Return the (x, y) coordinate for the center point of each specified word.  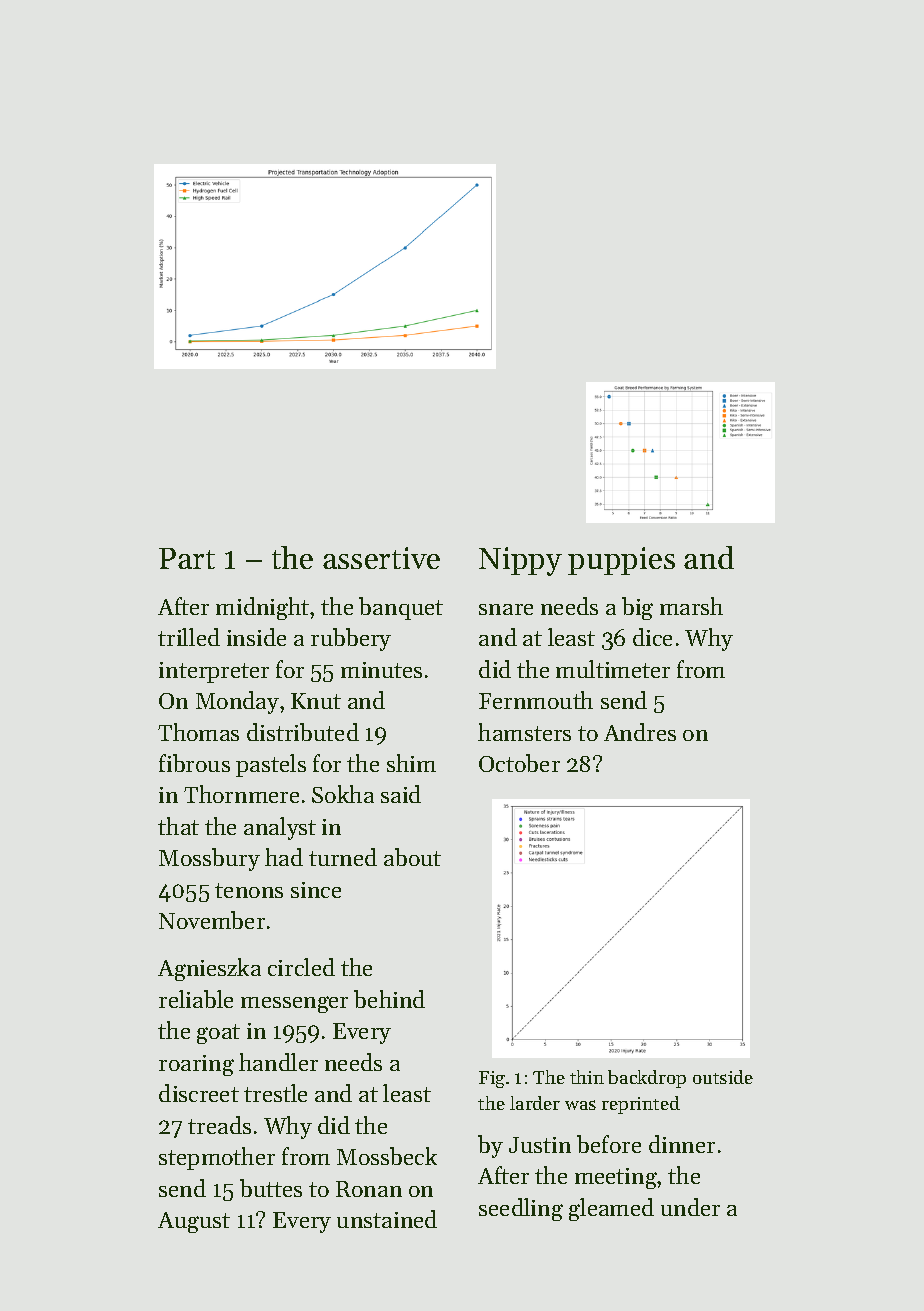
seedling (521, 1209)
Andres (640, 732)
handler (278, 1062)
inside (256, 637)
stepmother (217, 1158)
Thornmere (241, 794)
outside (723, 1077)
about (412, 857)
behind (389, 999)
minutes (381, 670)
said (401, 794)
